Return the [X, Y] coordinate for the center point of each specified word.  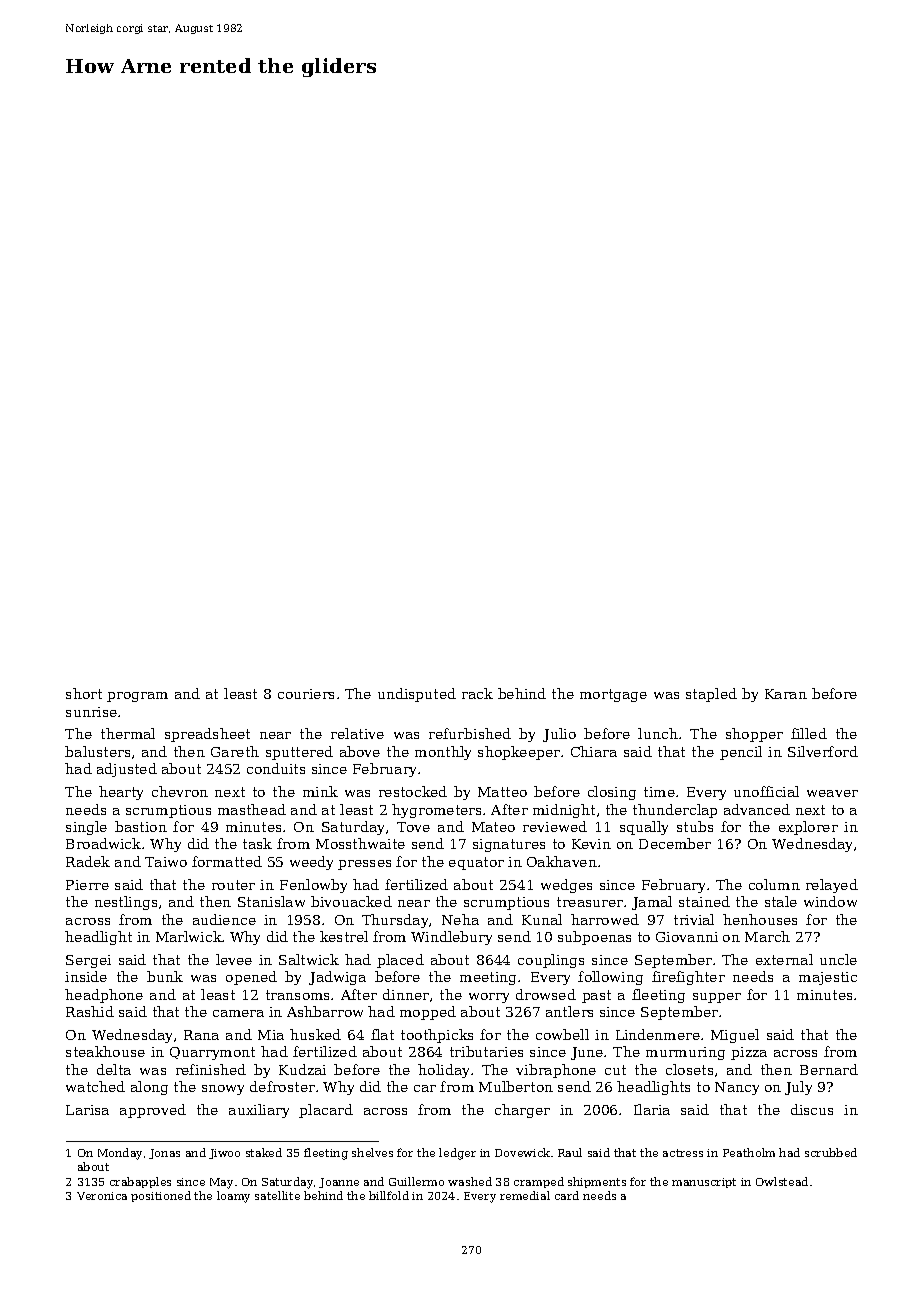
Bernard [829, 1069]
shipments [597, 1182]
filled [809, 733]
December [675, 843]
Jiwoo [224, 1154]
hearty [121, 793]
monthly [443, 753]
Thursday [395, 921]
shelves [372, 1152]
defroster [282, 1086]
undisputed [417, 695]
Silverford [823, 751]
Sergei [88, 961]
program [137, 697]
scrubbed [831, 1152]
